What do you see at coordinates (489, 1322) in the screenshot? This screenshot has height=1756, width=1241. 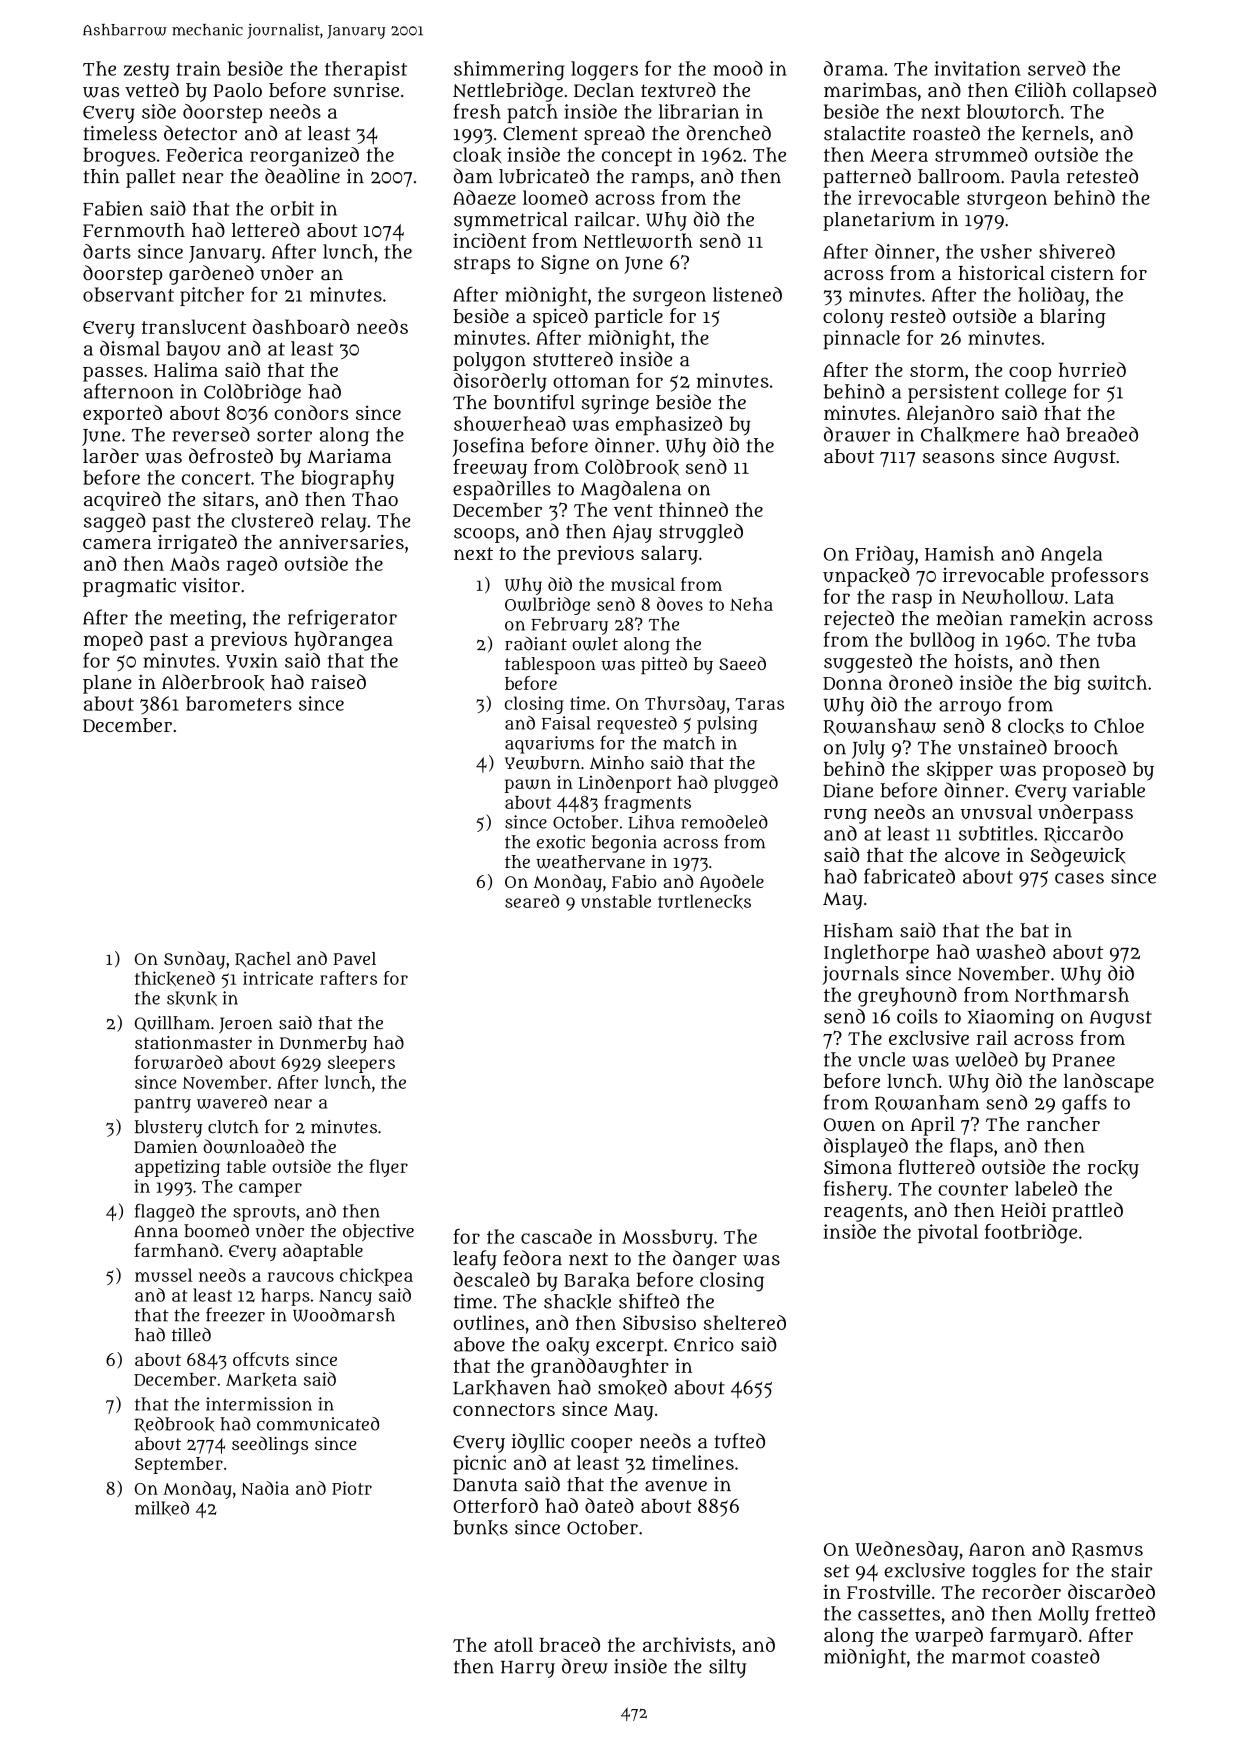 I see `outlines` at bounding box center [489, 1322].
